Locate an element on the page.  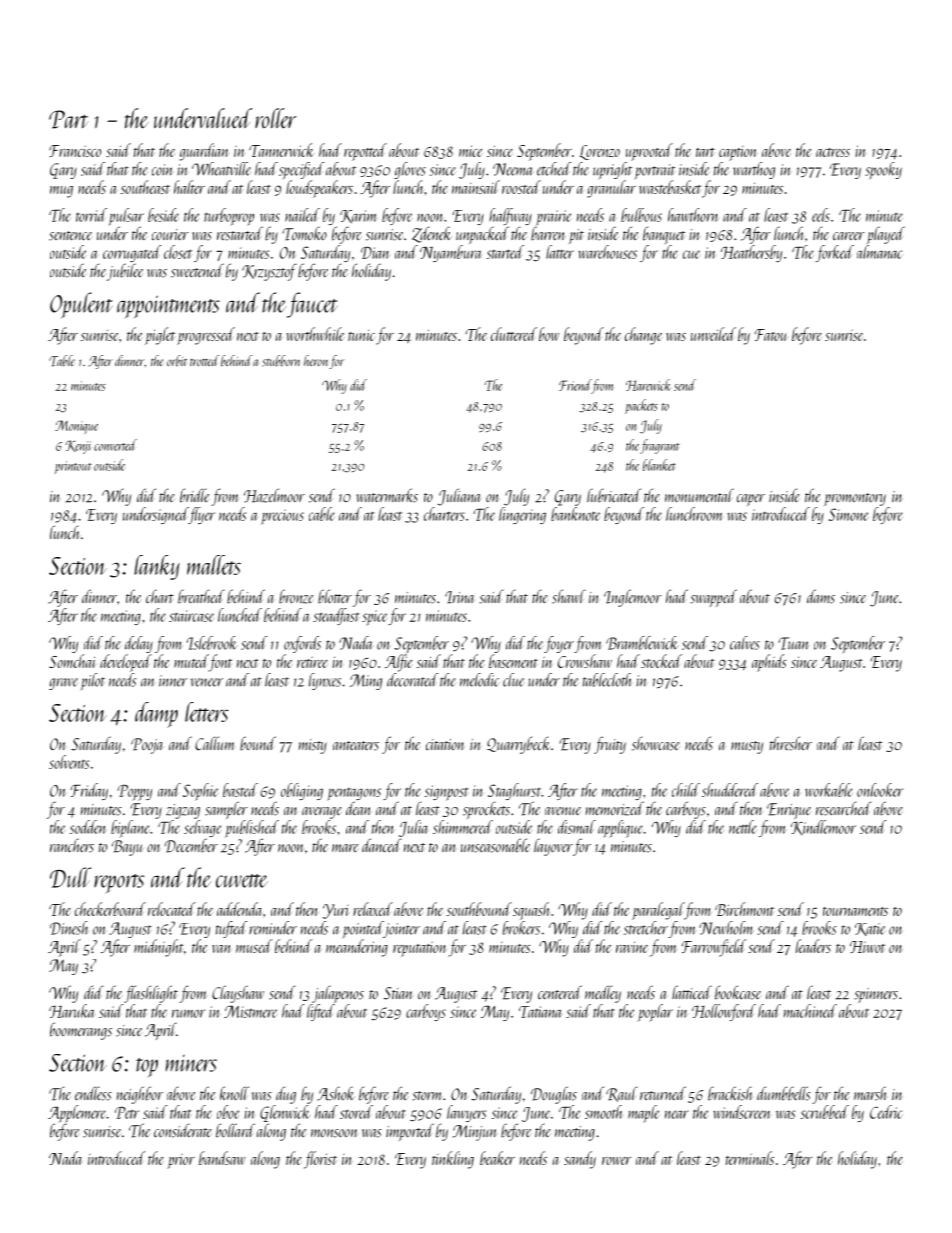
Hollowford is located at coordinates (724, 1012).
